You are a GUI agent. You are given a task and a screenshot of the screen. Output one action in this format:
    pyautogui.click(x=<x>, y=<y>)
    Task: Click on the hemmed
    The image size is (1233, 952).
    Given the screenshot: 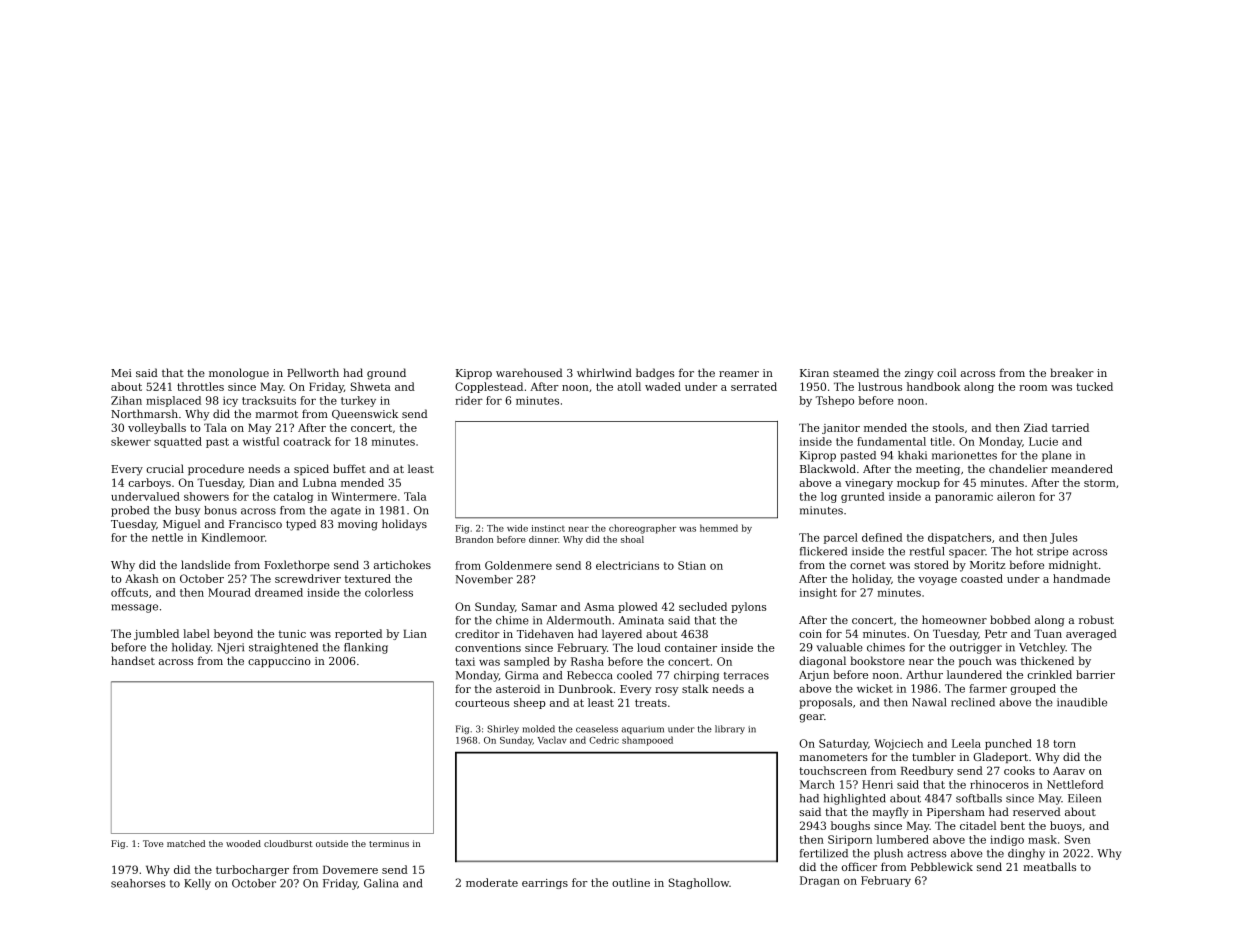 What is the action you would take?
    pyautogui.click(x=719, y=528)
